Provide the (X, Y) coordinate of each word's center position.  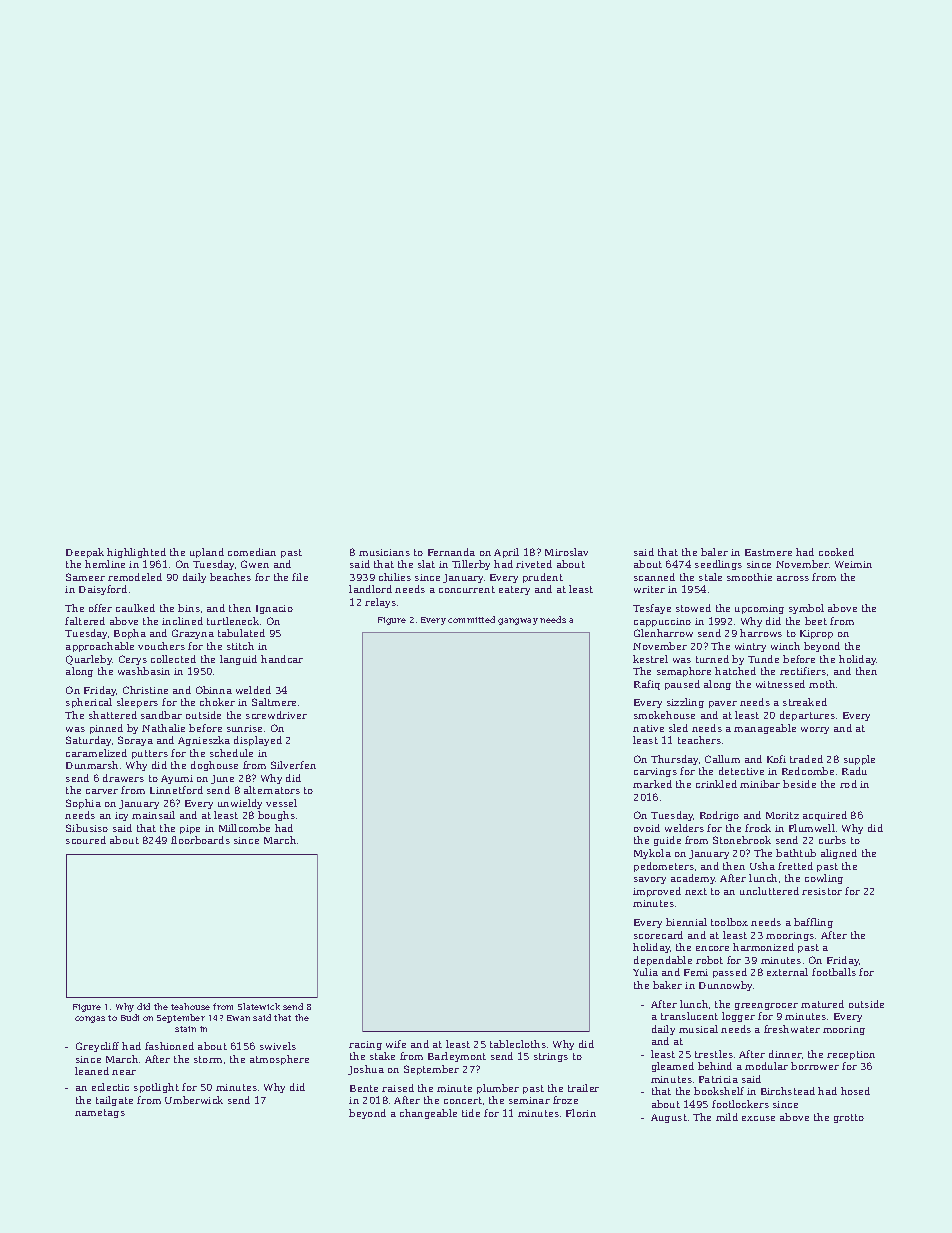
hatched (735, 671)
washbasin (144, 671)
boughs (276, 816)
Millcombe (244, 828)
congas (90, 1019)
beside (799, 784)
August (669, 1118)
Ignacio (274, 609)
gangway (518, 621)
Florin (581, 1113)
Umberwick (194, 1100)
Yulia (645, 972)
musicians (384, 552)
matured (822, 1004)
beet (816, 621)
